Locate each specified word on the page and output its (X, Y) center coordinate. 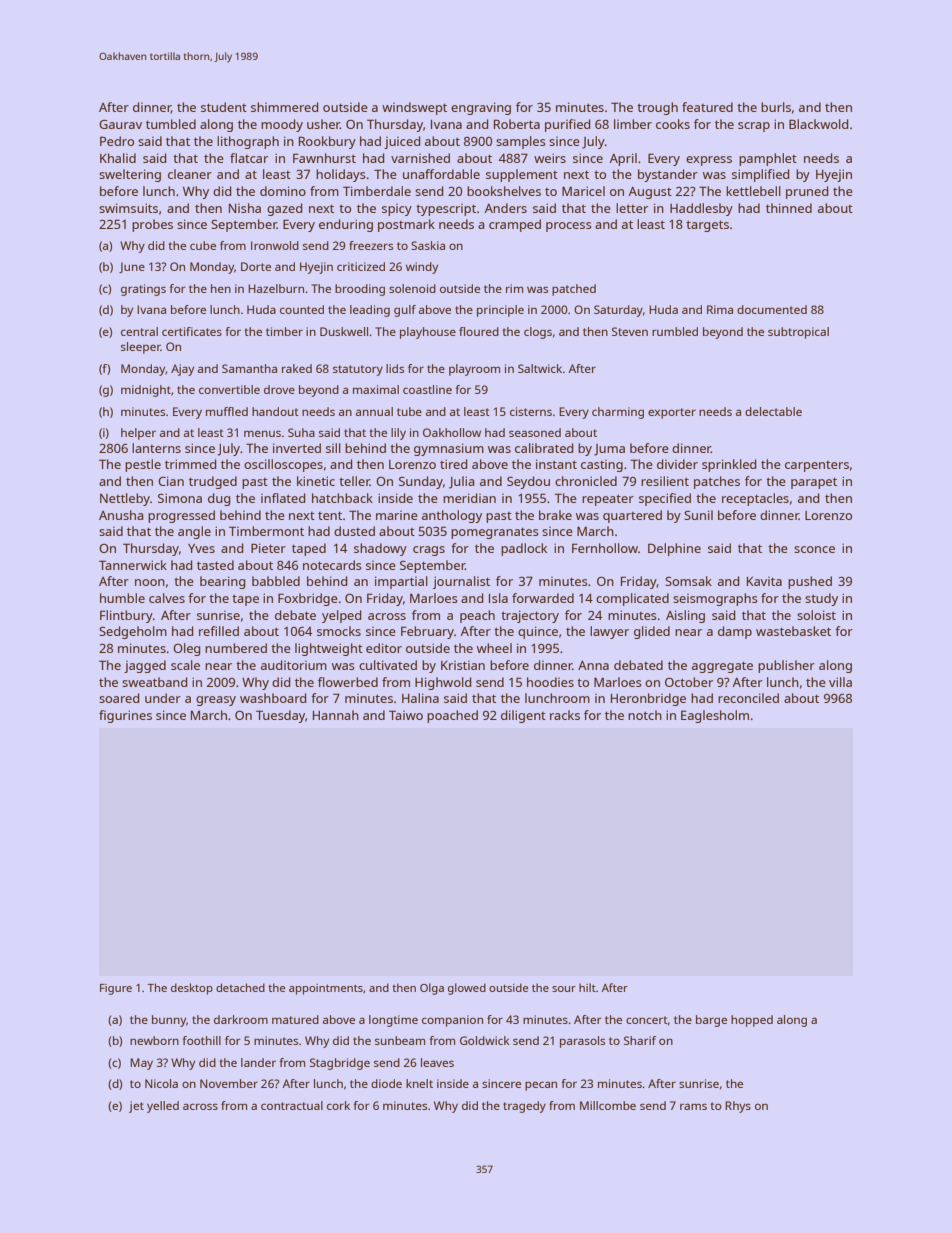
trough (657, 108)
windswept (414, 108)
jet (136, 1107)
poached (452, 716)
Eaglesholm (715, 716)
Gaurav (120, 124)
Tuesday (280, 716)
